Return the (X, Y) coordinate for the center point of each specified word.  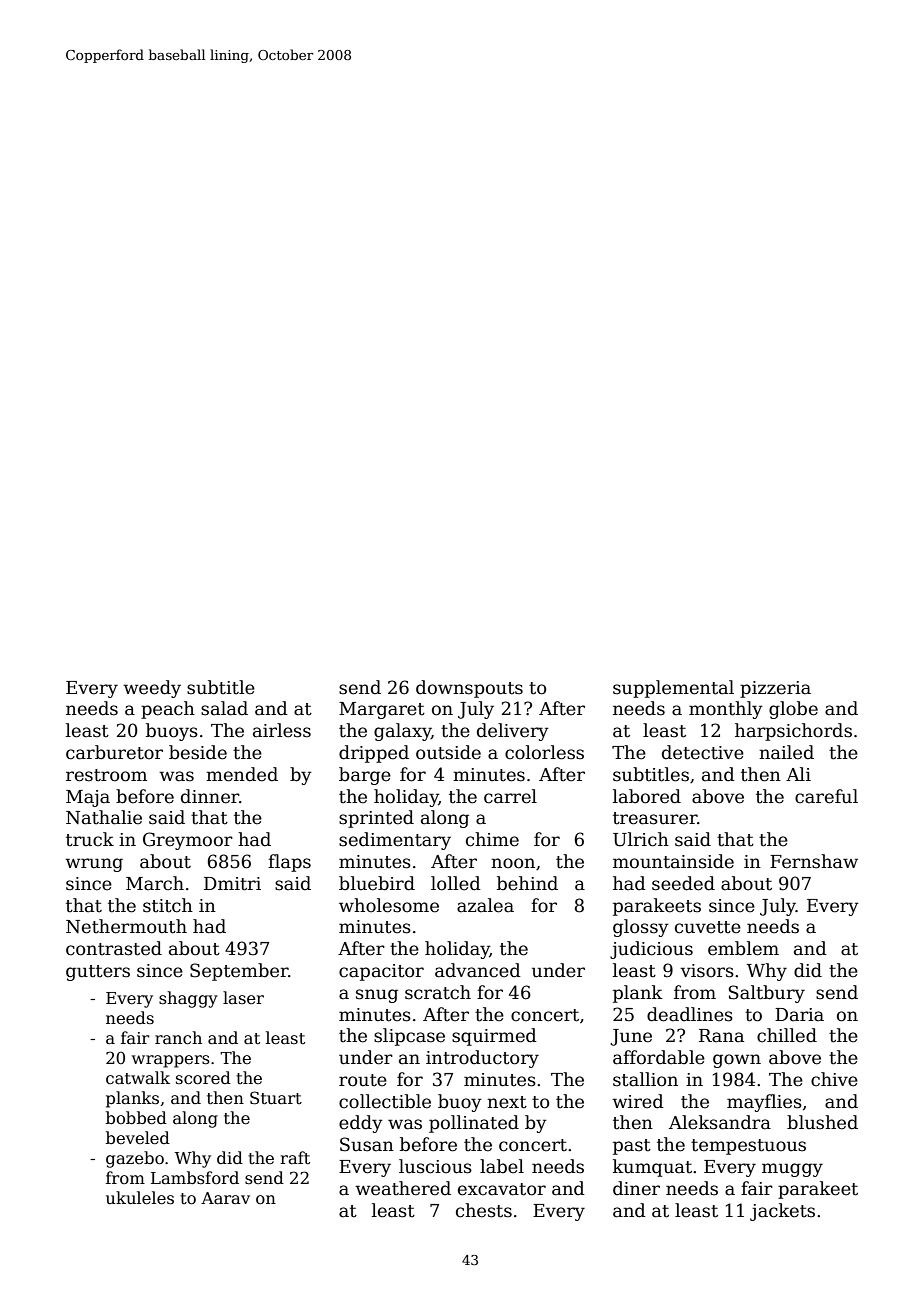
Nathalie (104, 817)
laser (243, 998)
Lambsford (195, 1177)
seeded (683, 883)
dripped (374, 754)
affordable (659, 1057)
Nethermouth (126, 926)
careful (826, 796)
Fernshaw (814, 861)
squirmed (494, 1037)
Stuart (276, 1098)
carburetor (114, 752)
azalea (485, 905)
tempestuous (748, 1147)
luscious (435, 1166)
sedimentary (395, 841)
